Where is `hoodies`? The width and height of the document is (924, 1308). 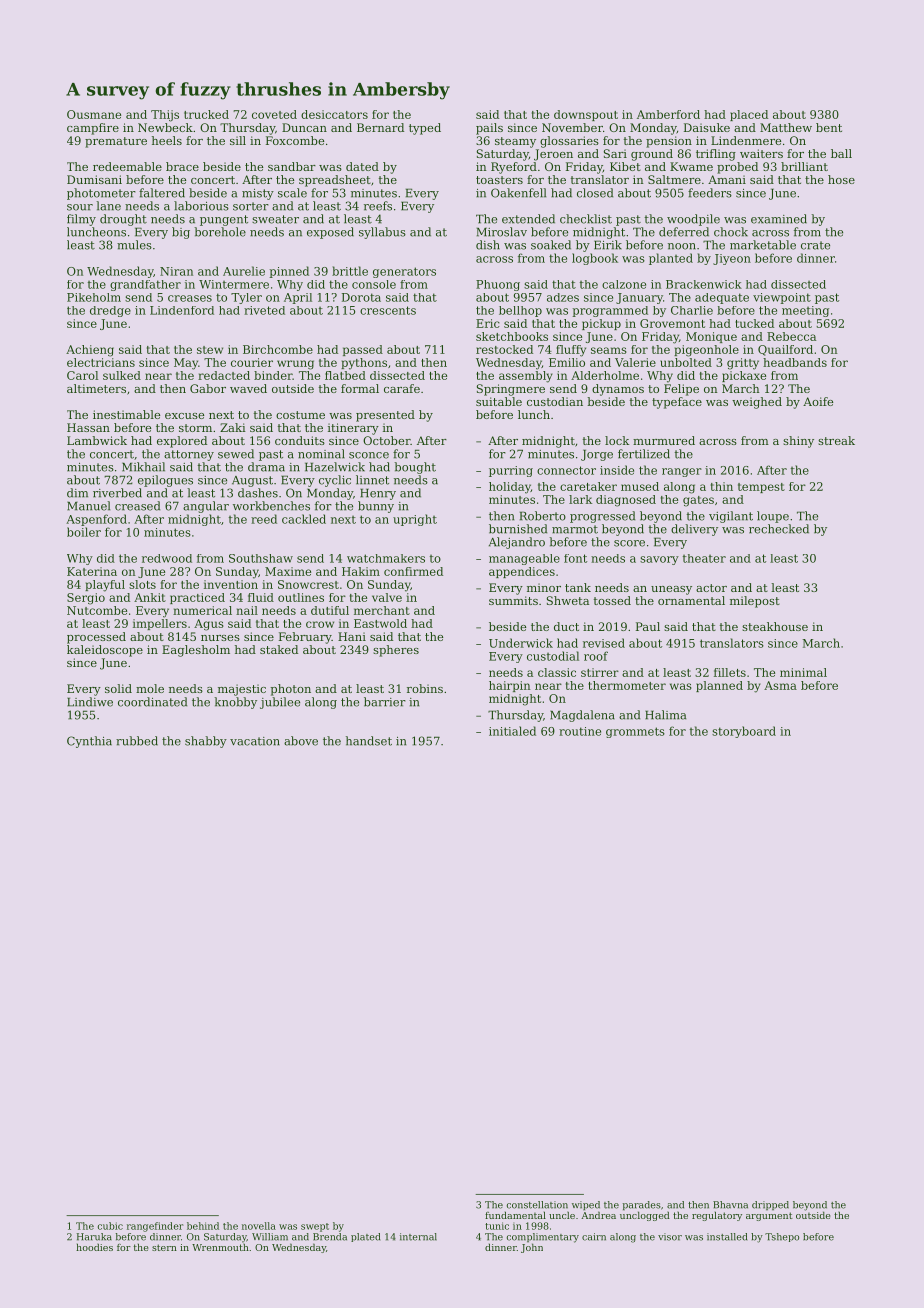 hoodies is located at coordinates (94, 1247).
